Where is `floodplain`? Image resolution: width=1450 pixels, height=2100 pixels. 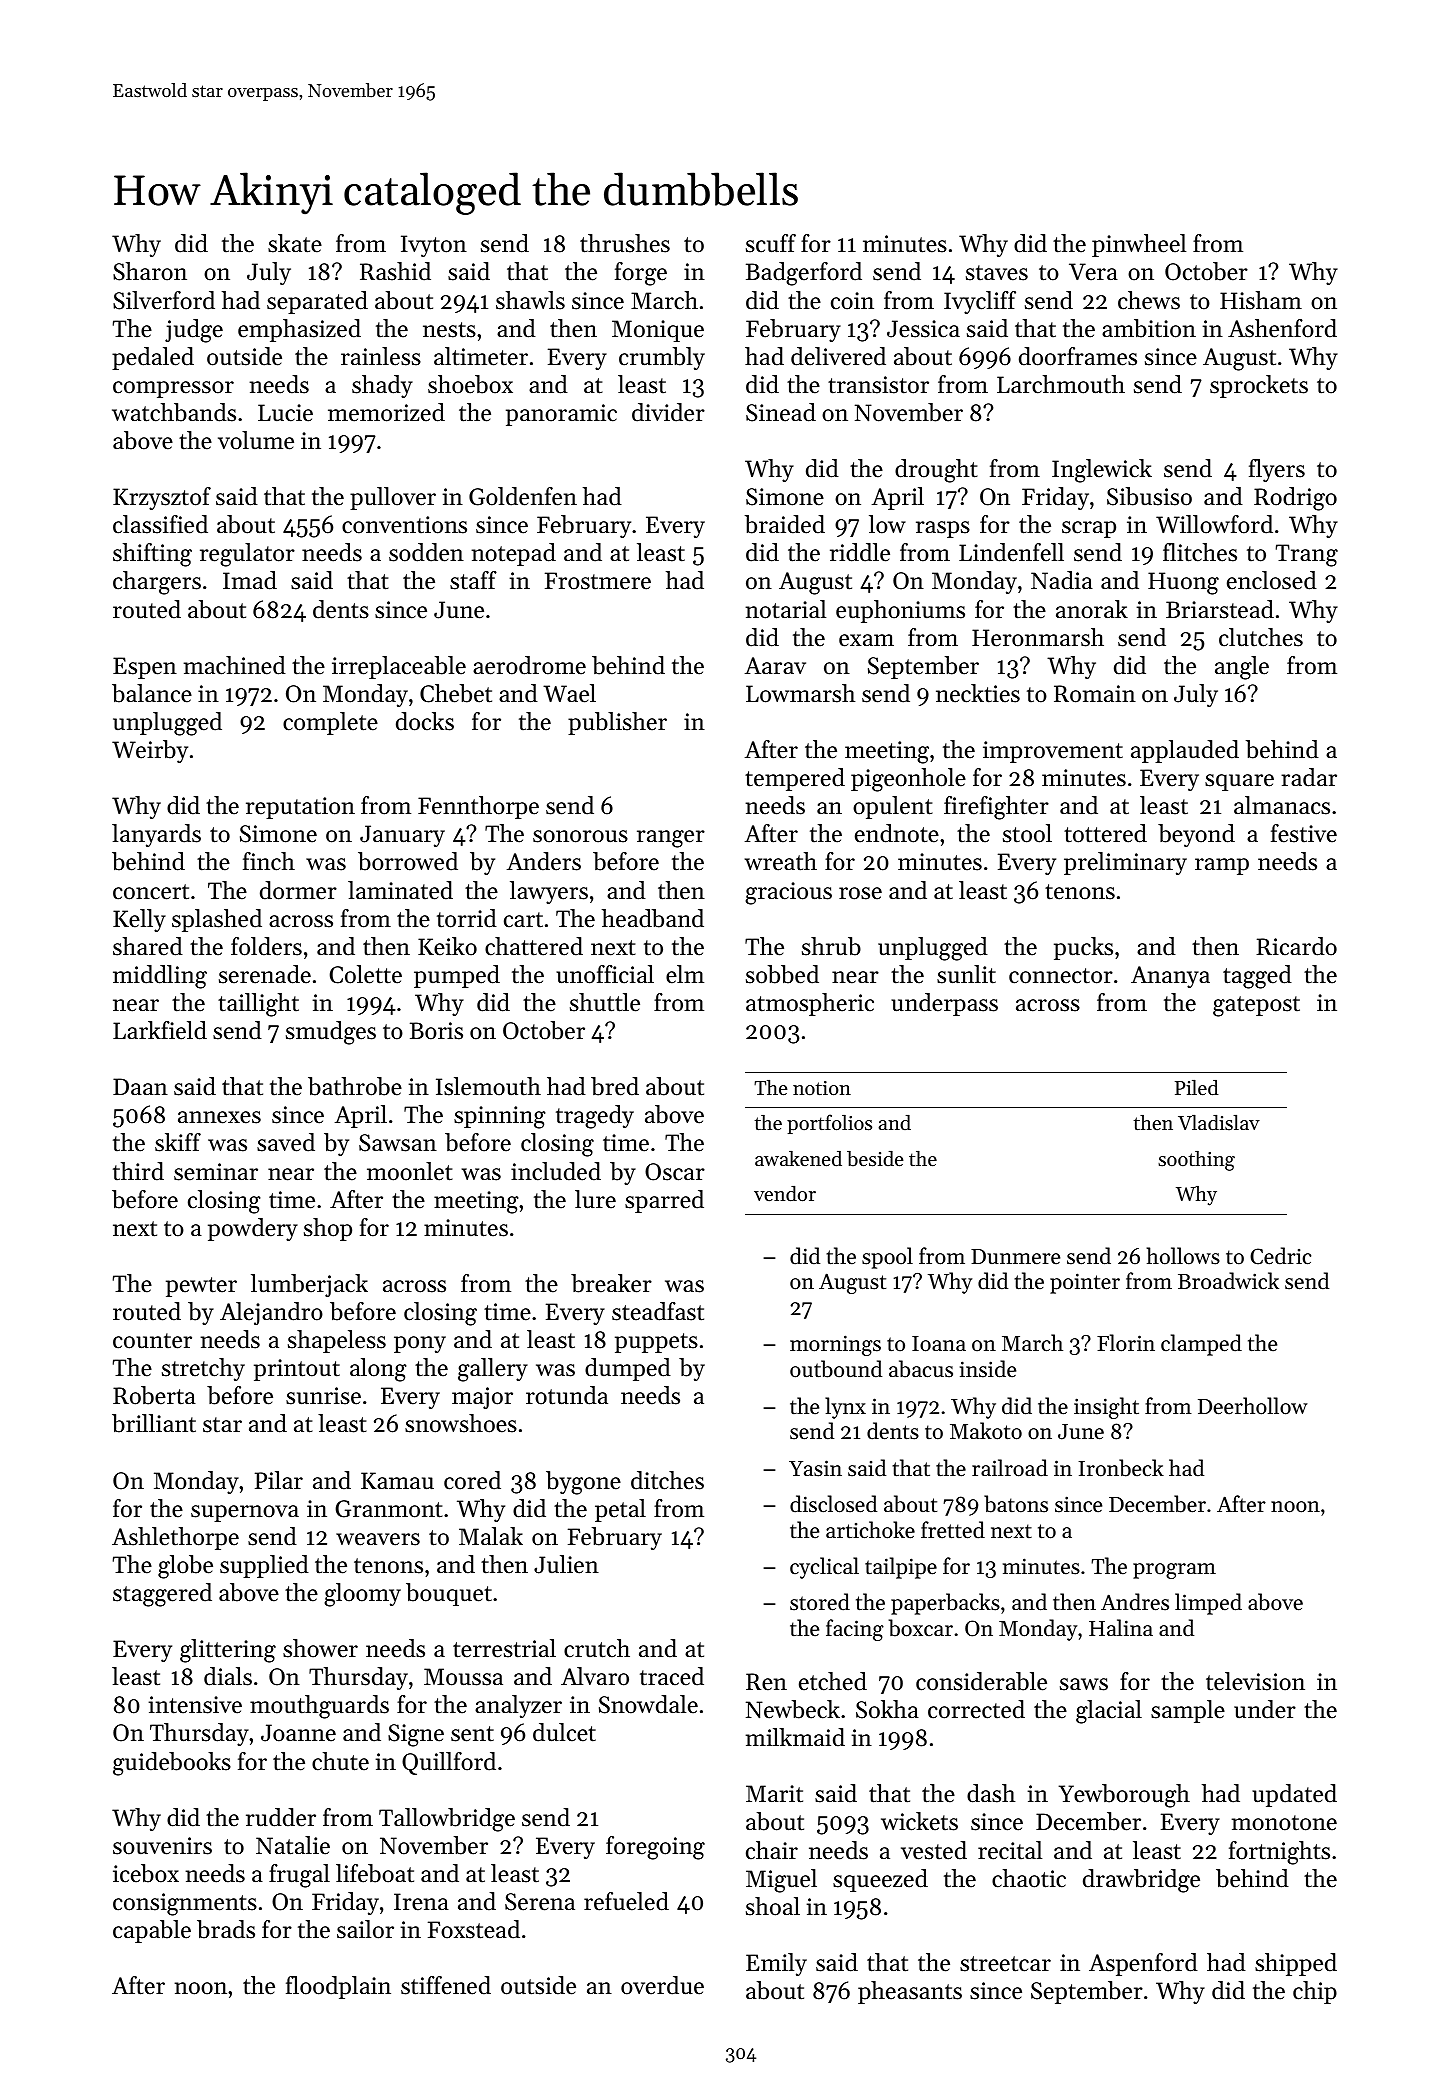 floodplain is located at coordinates (338, 1987).
